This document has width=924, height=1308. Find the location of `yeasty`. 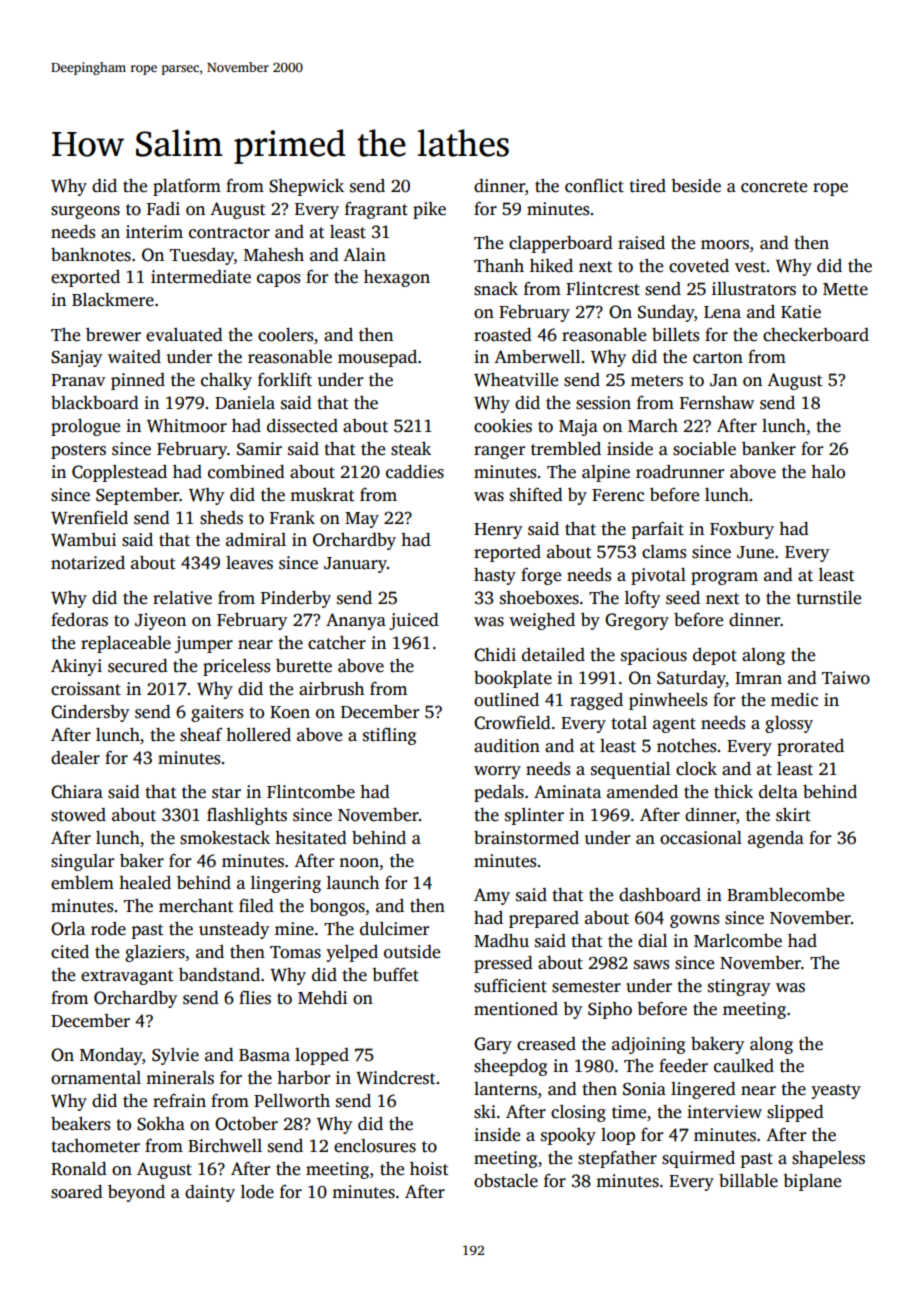

yeasty is located at coordinates (836, 1091).
